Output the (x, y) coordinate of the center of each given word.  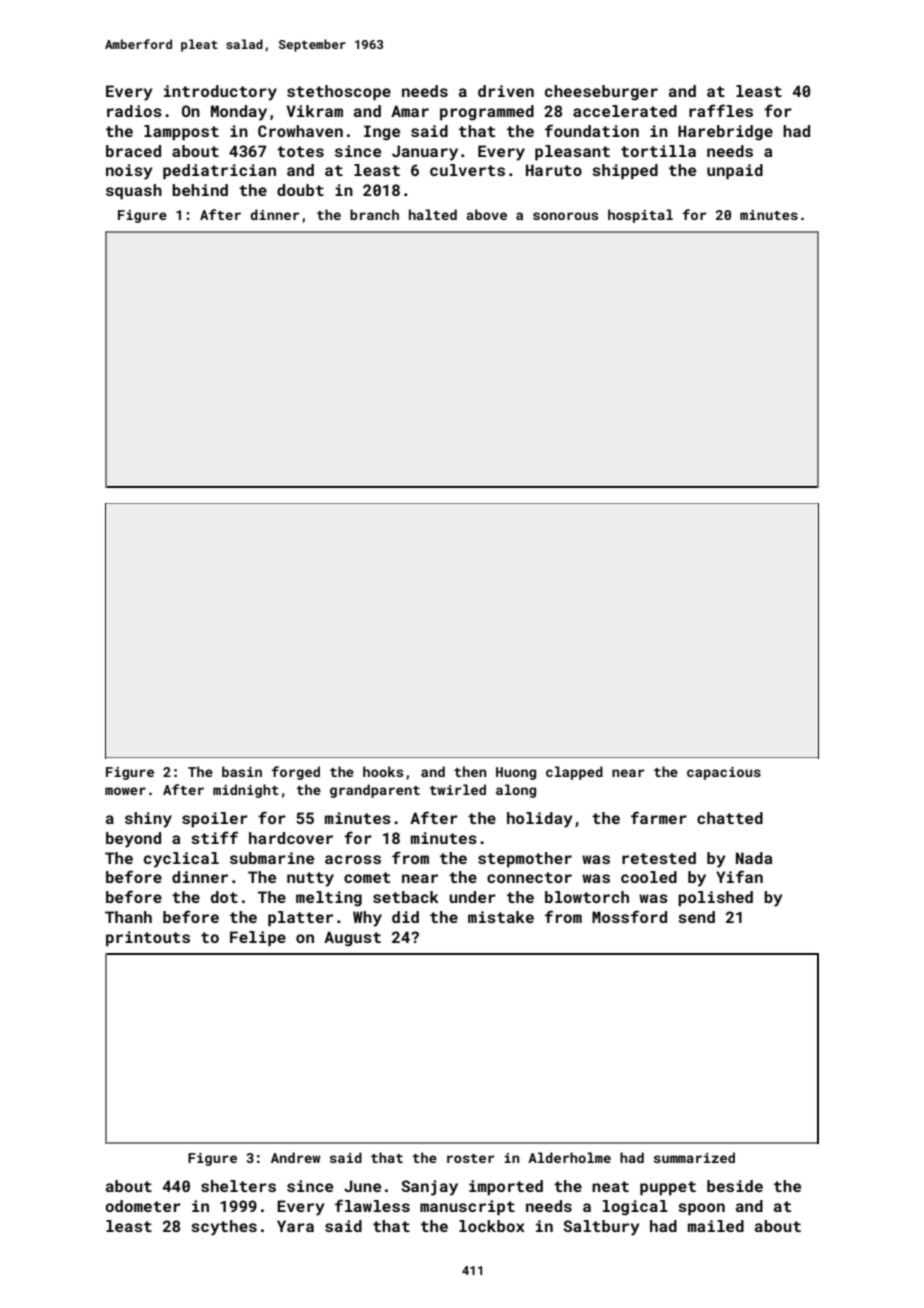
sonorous (565, 216)
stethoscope (339, 93)
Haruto (554, 170)
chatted (730, 818)
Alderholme (569, 1157)
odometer (143, 1206)
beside (735, 1186)
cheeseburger (601, 93)
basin (242, 771)
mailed (716, 1226)
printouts (148, 939)
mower (125, 791)
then (470, 771)
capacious (724, 773)
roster (470, 1158)
